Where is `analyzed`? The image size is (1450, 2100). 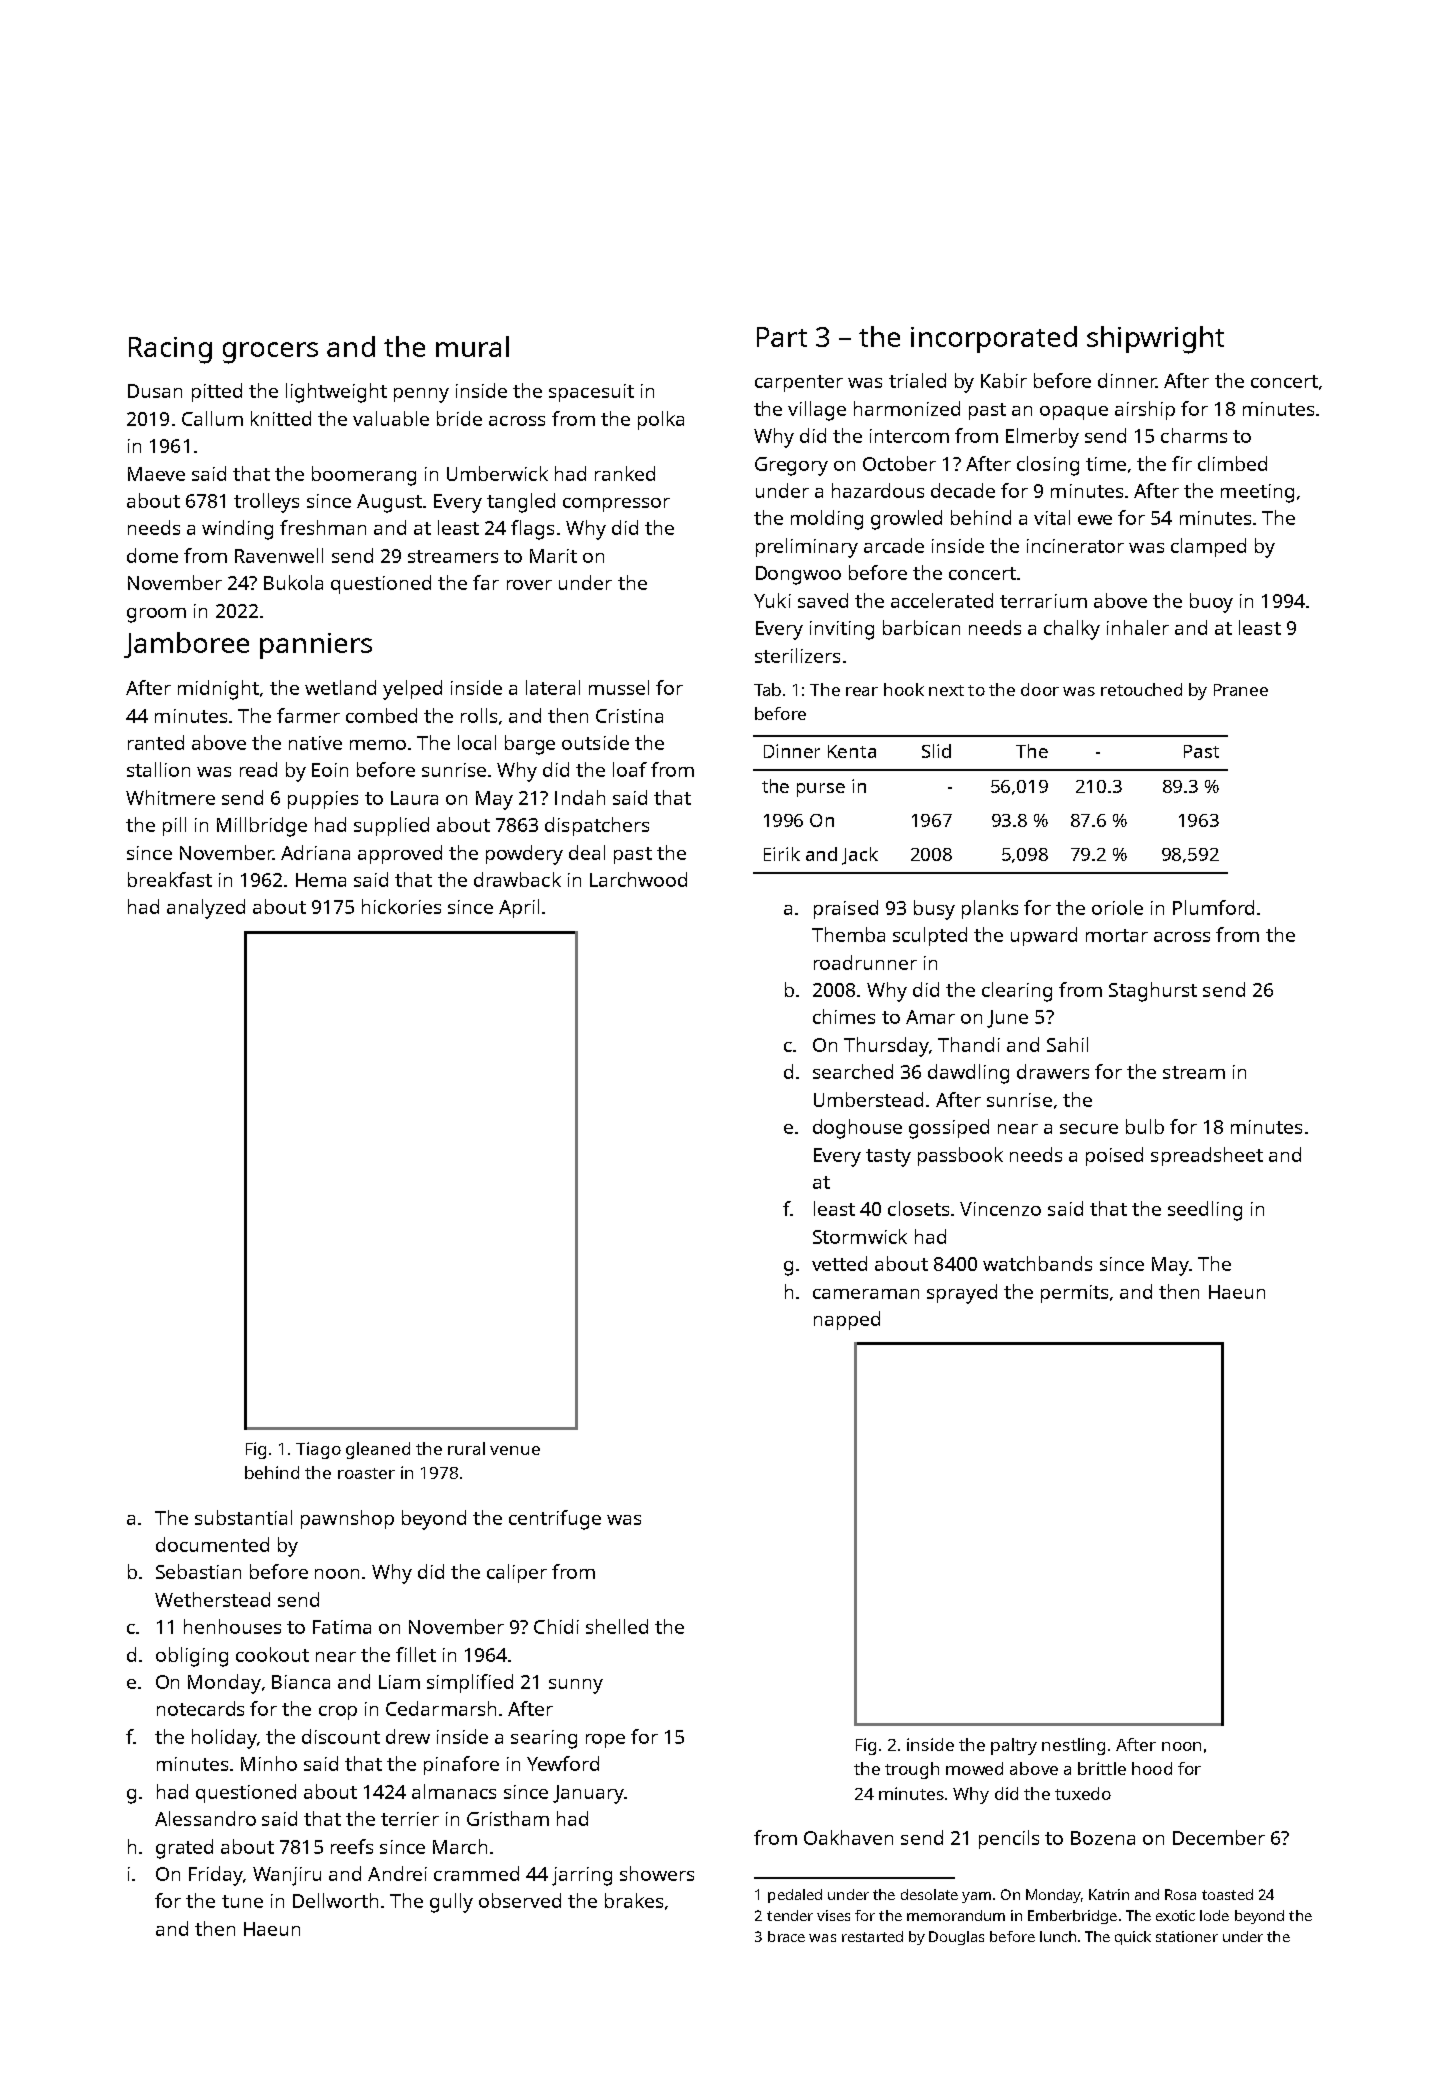 analyzed is located at coordinates (206, 909).
